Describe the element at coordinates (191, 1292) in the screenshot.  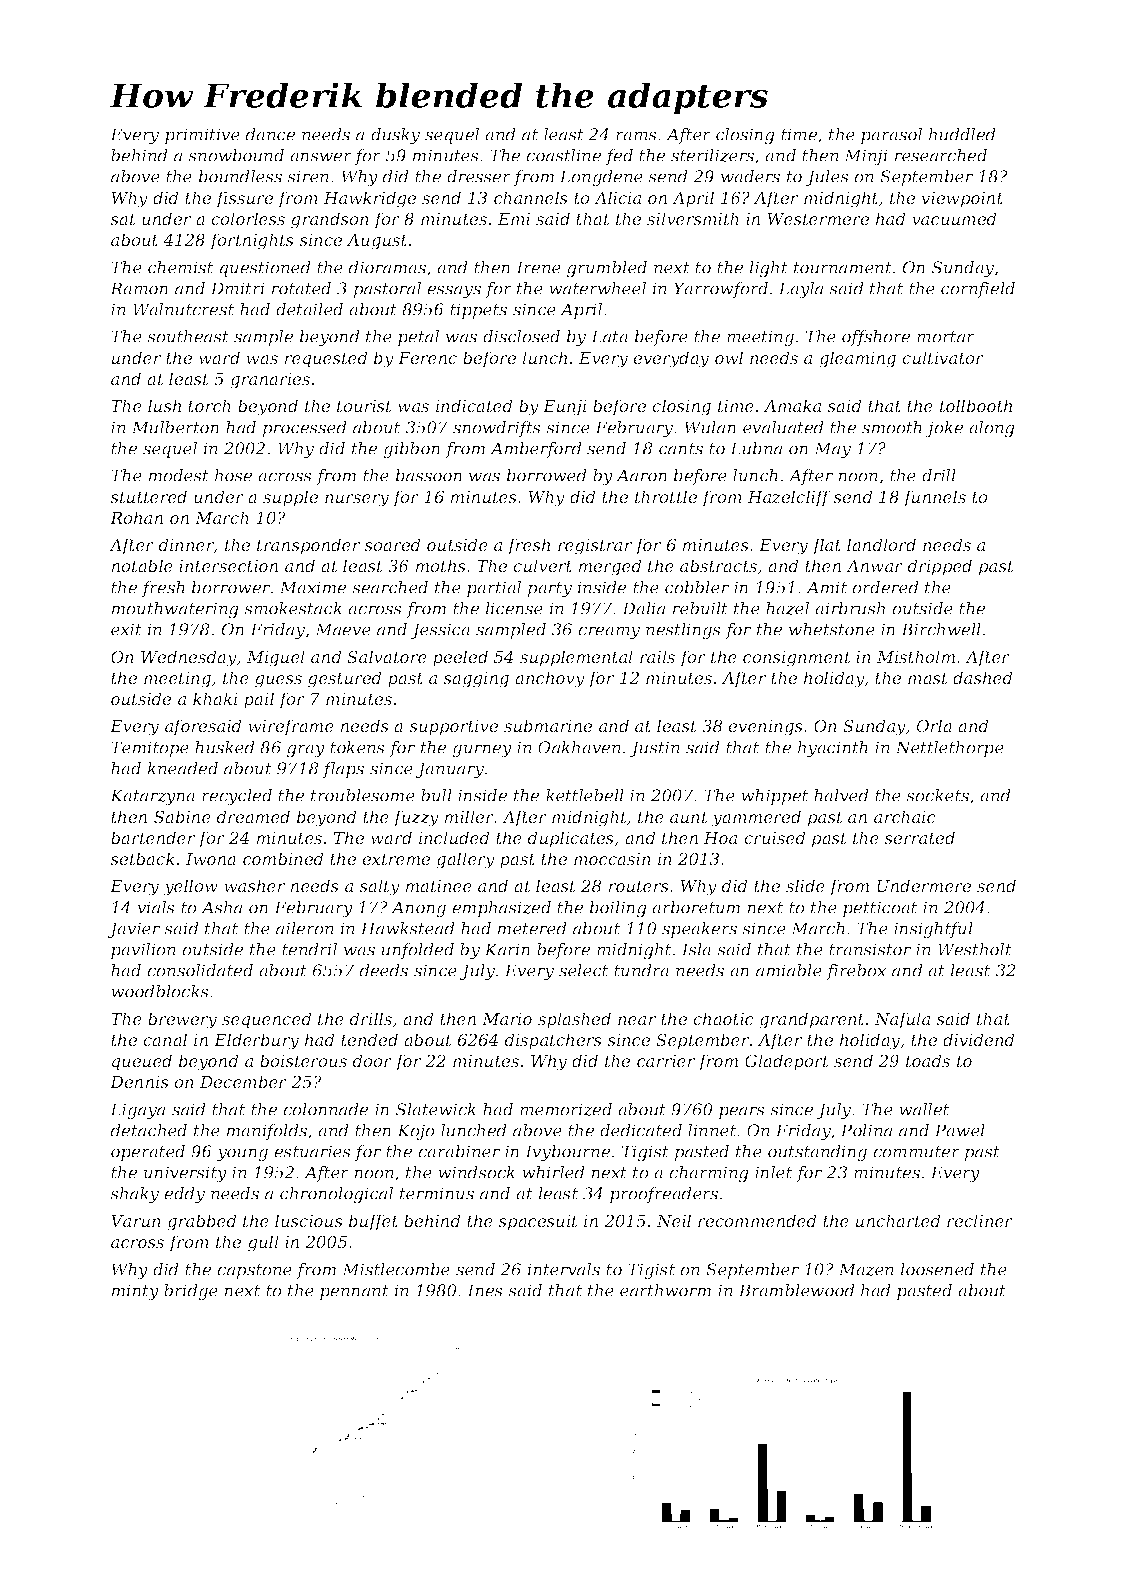
I see `bridge` at that location.
